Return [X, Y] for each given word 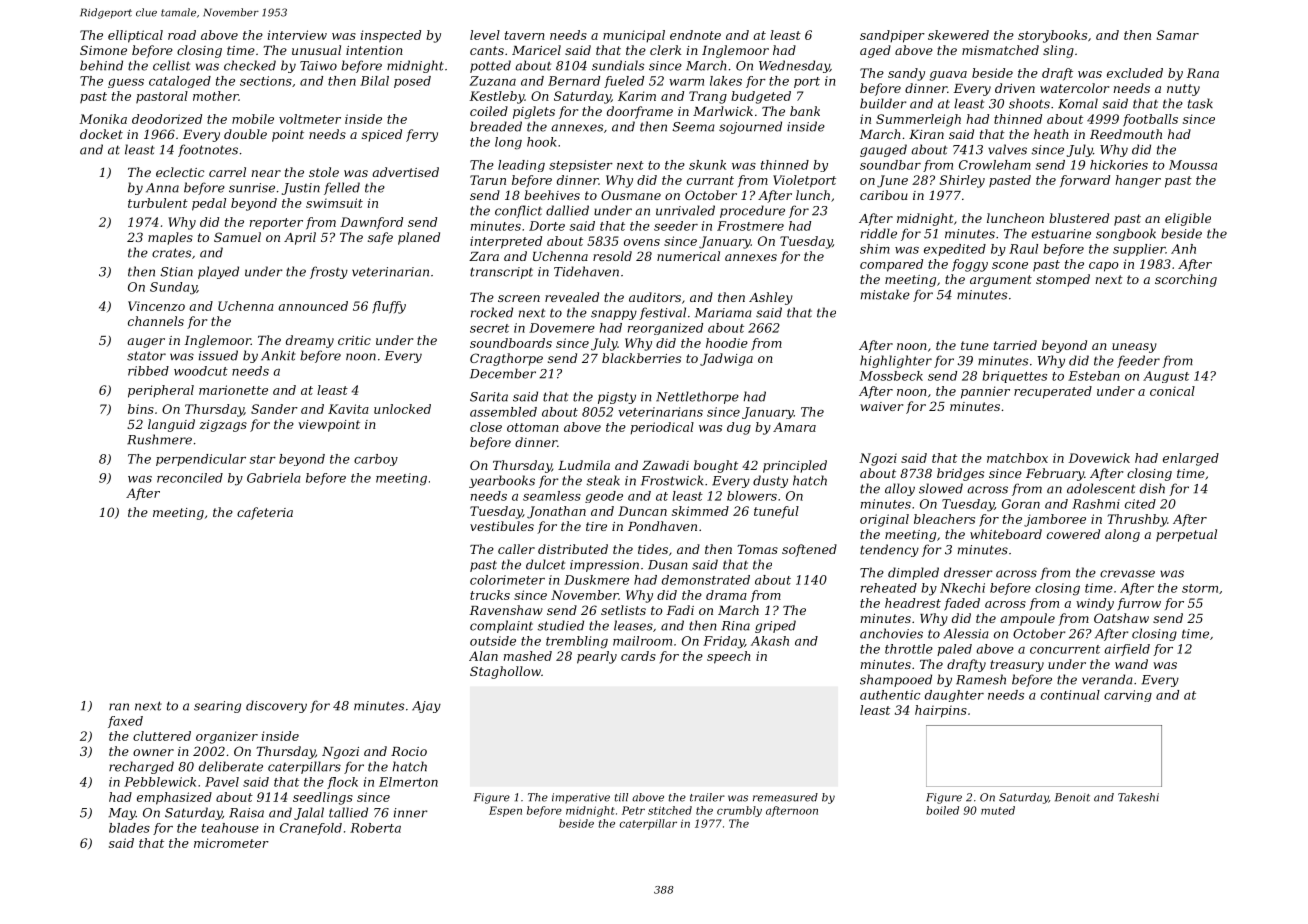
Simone [103, 50]
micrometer [231, 843]
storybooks [1052, 36]
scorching [1186, 280]
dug [739, 428]
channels [156, 321]
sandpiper [892, 36]
